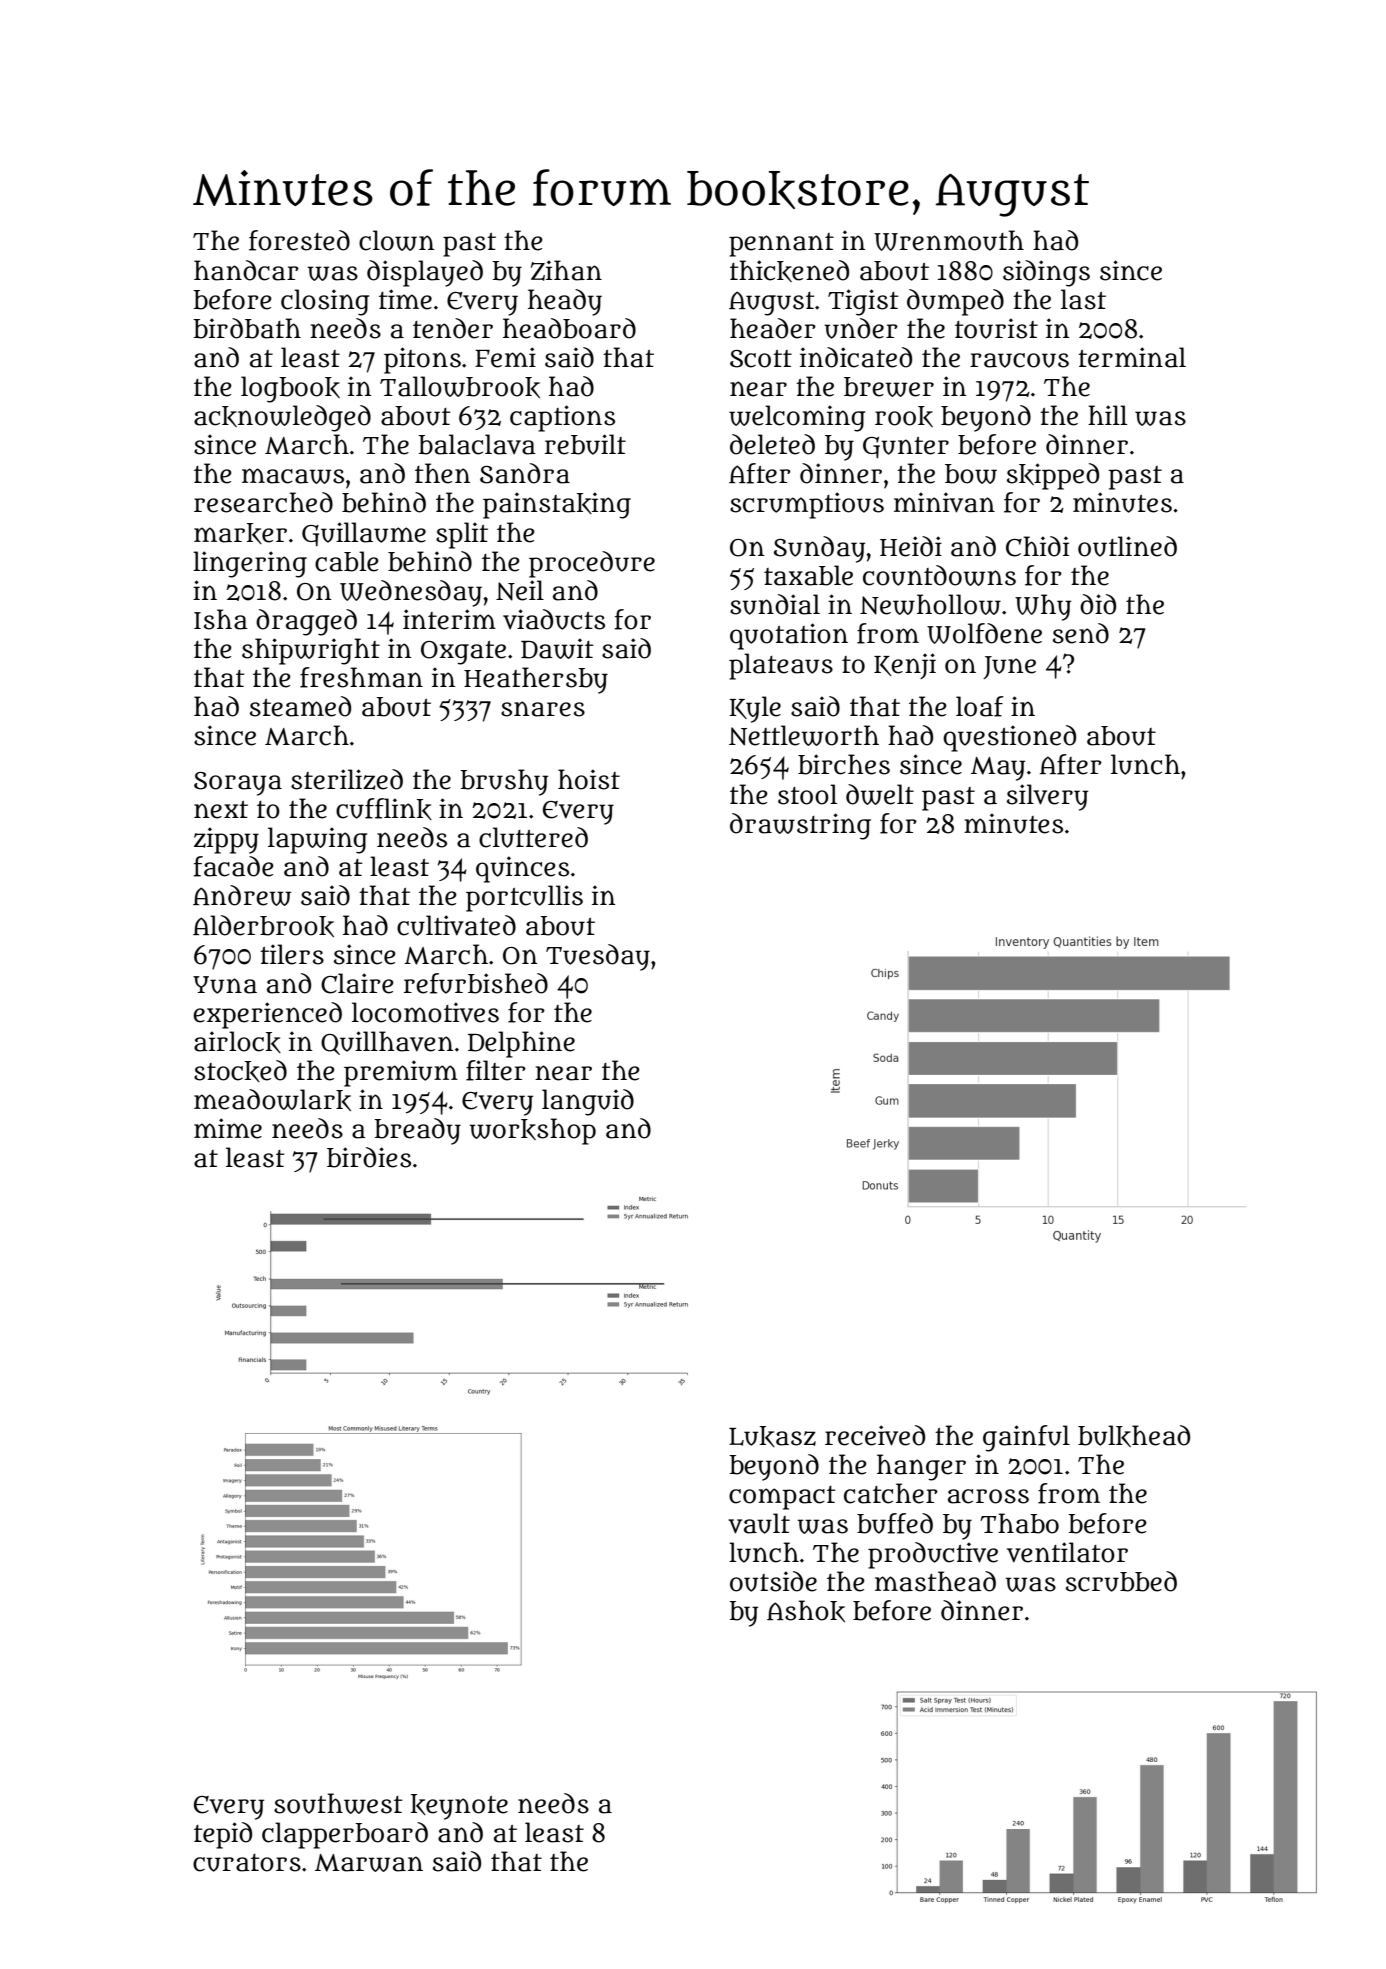 This document has width=1386, height=1969. I want to click on outlined, so click(1127, 546).
